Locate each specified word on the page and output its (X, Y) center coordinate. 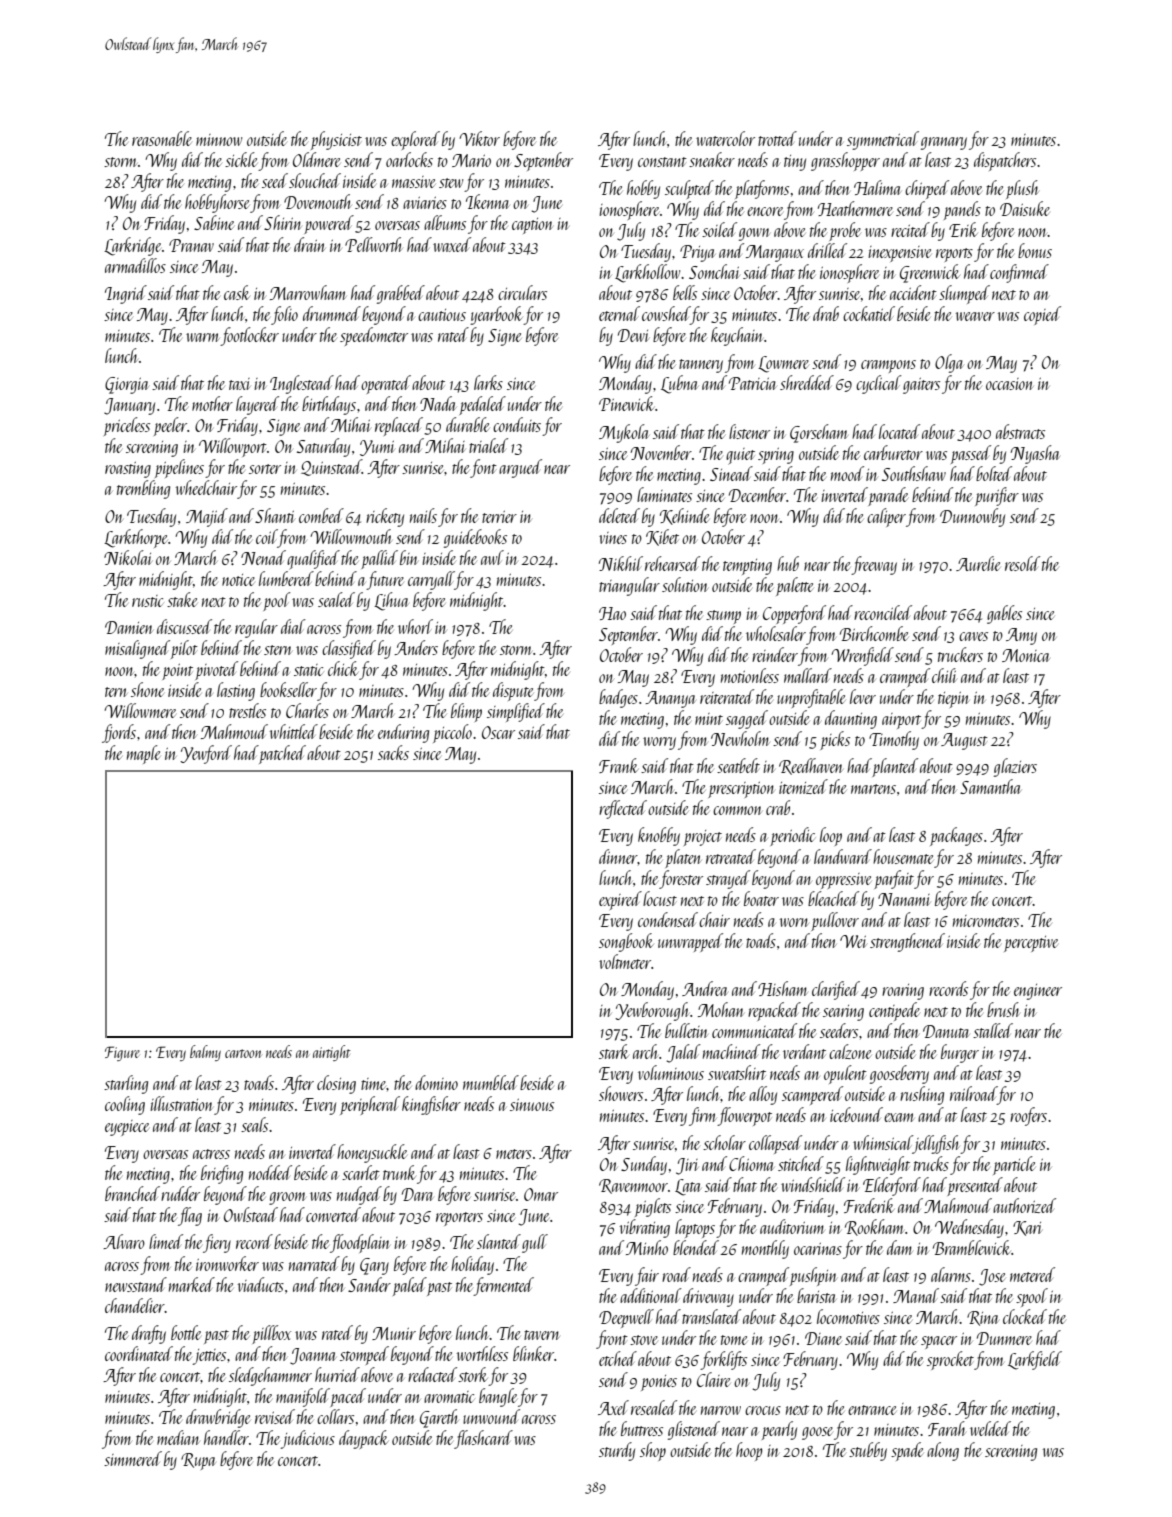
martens (873, 789)
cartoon (243, 1053)
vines (613, 538)
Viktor (479, 138)
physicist (336, 140)
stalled (993, 1030)
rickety (385, 517)
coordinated (139, 1353)
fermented (504, 1286)
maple (144, 754)
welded (990, 1428)
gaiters (921, 386)
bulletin (686, 1030)
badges (618, 698)
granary (944, 143)
